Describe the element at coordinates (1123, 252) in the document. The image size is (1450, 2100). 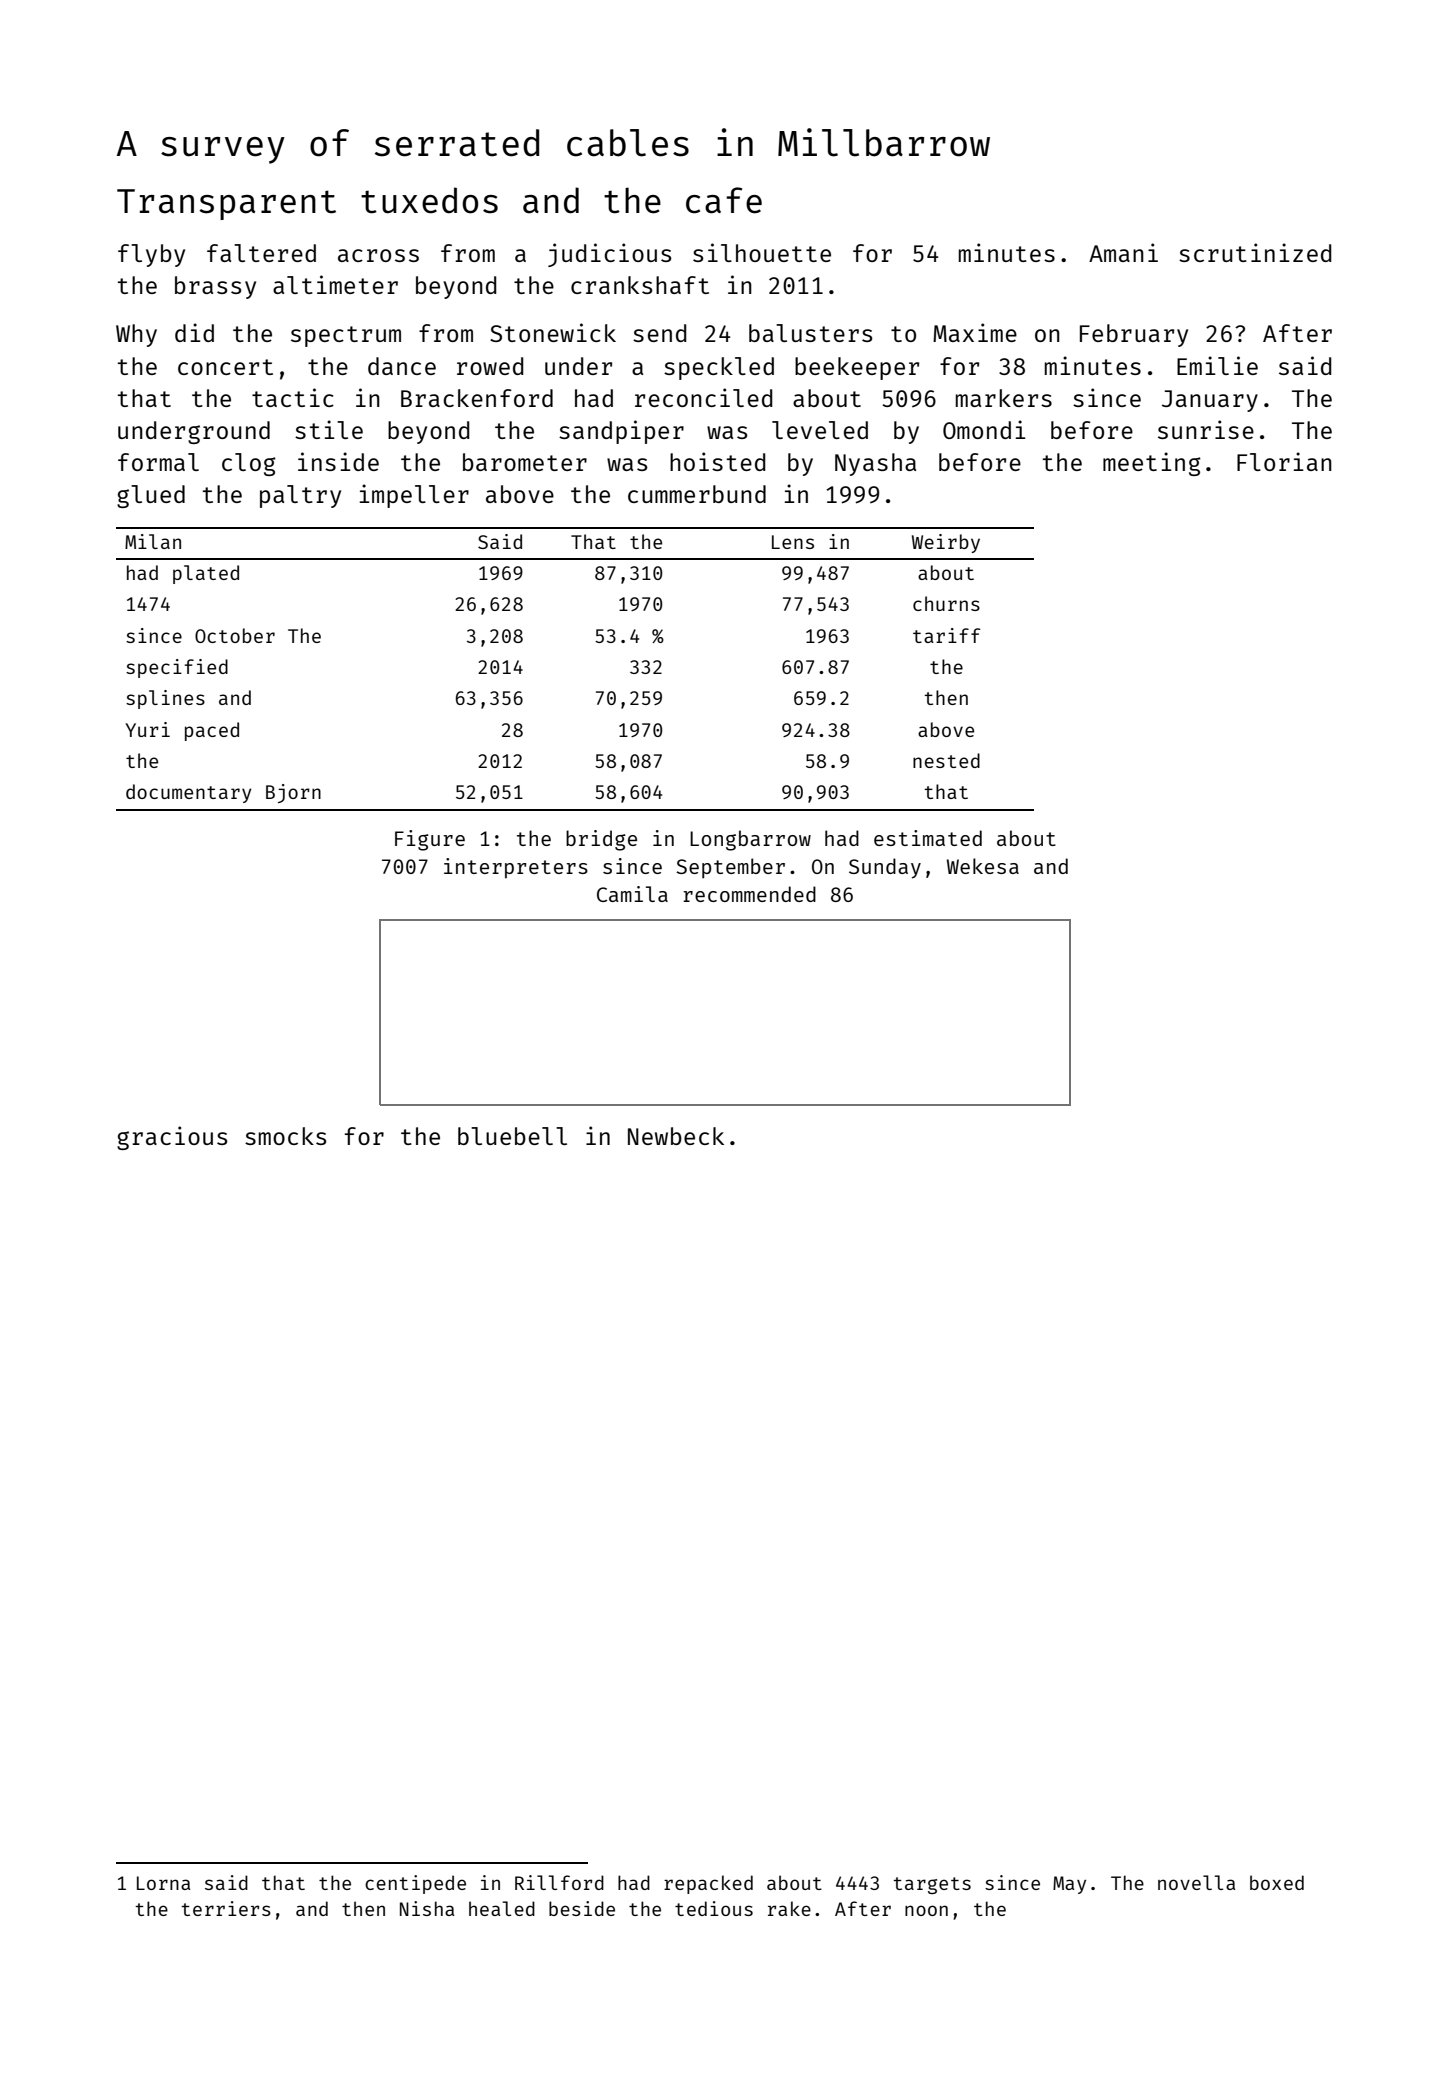
I see `Amani` at that location.
